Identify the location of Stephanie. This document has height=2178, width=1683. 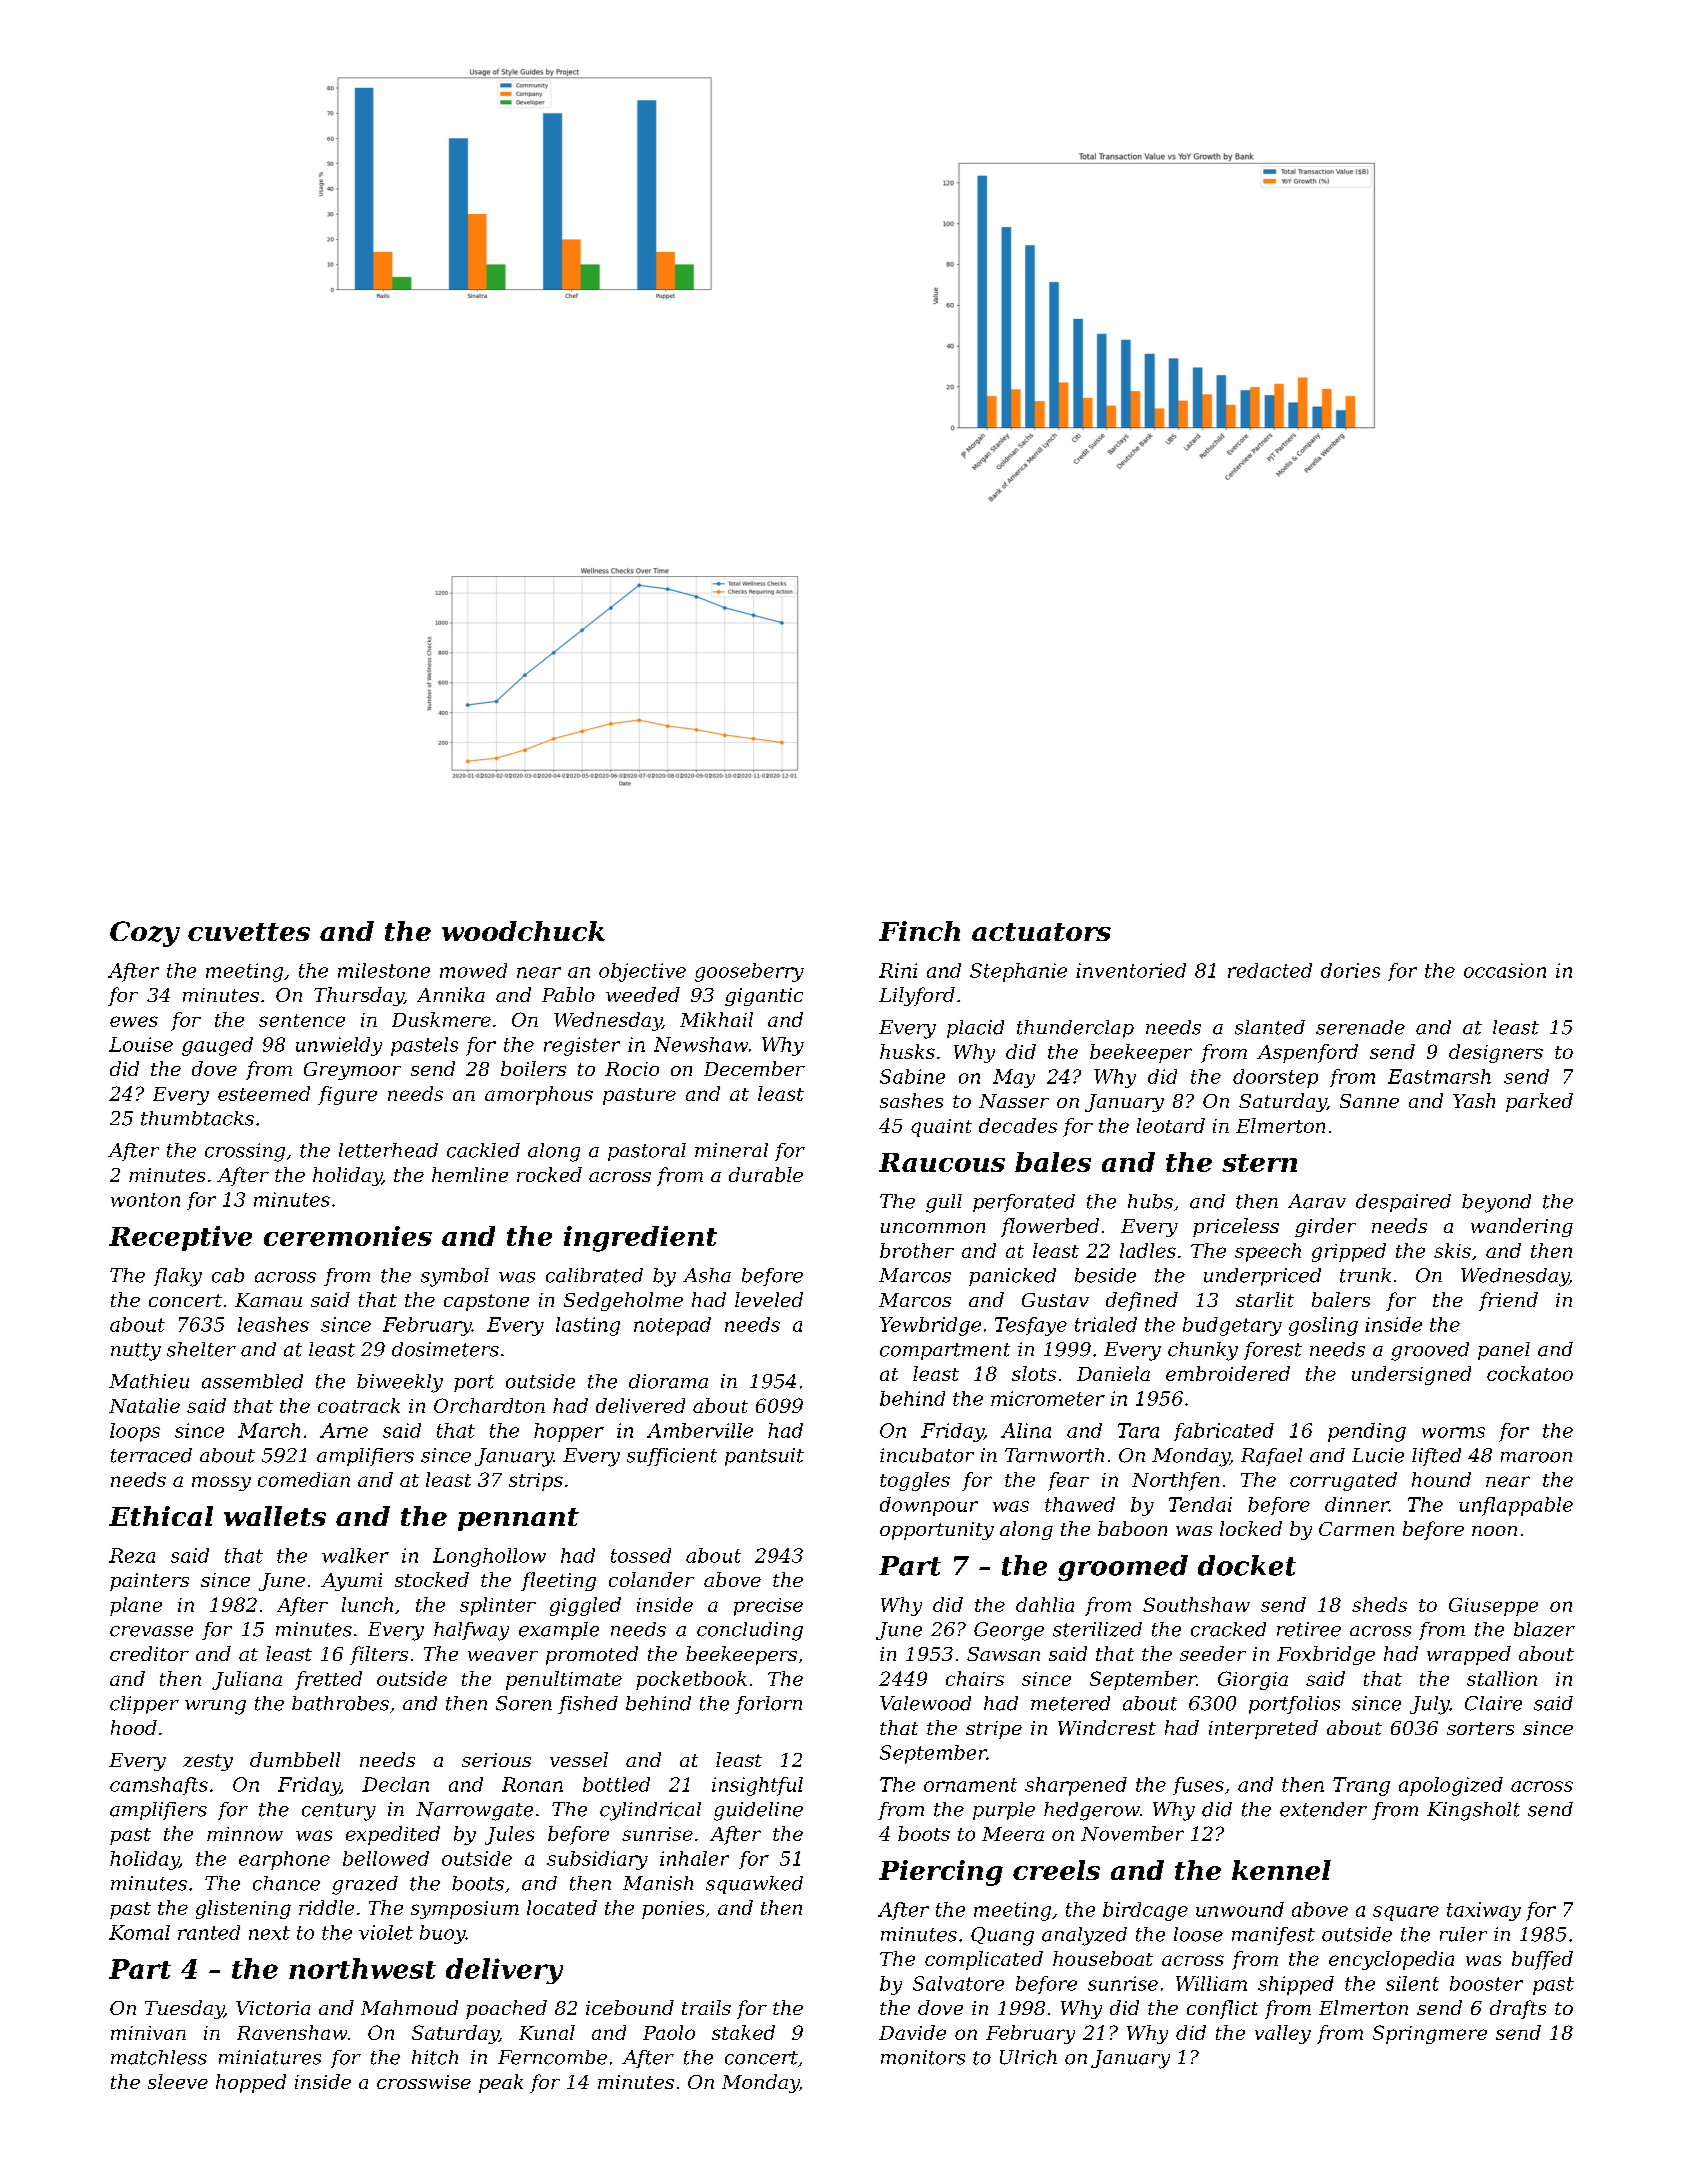
(1018, 972).
